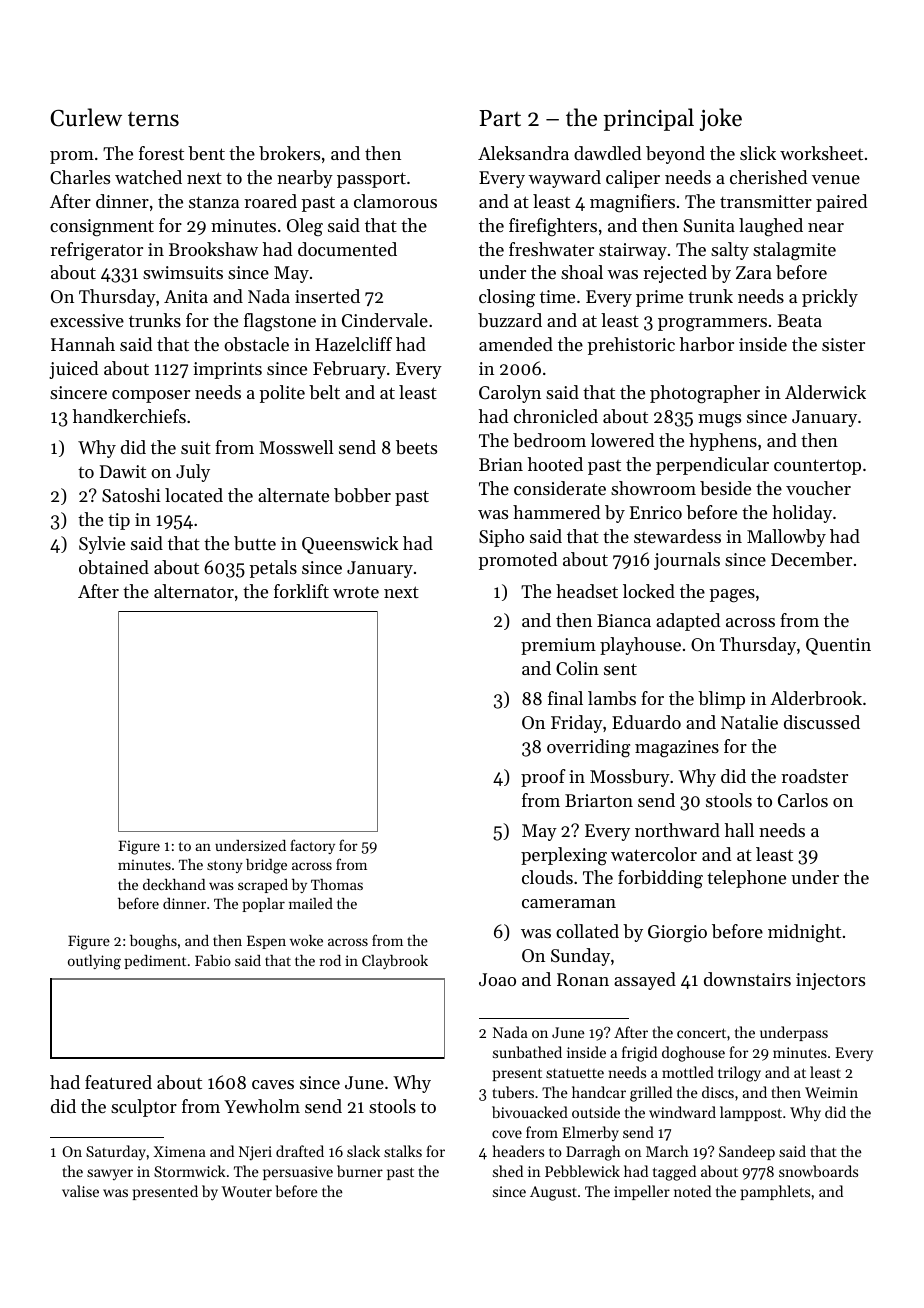 The height and width of the image is (1308, 924). Describe the element at coordinates (256, 344) in the image. I see `obstacle` at that location.
